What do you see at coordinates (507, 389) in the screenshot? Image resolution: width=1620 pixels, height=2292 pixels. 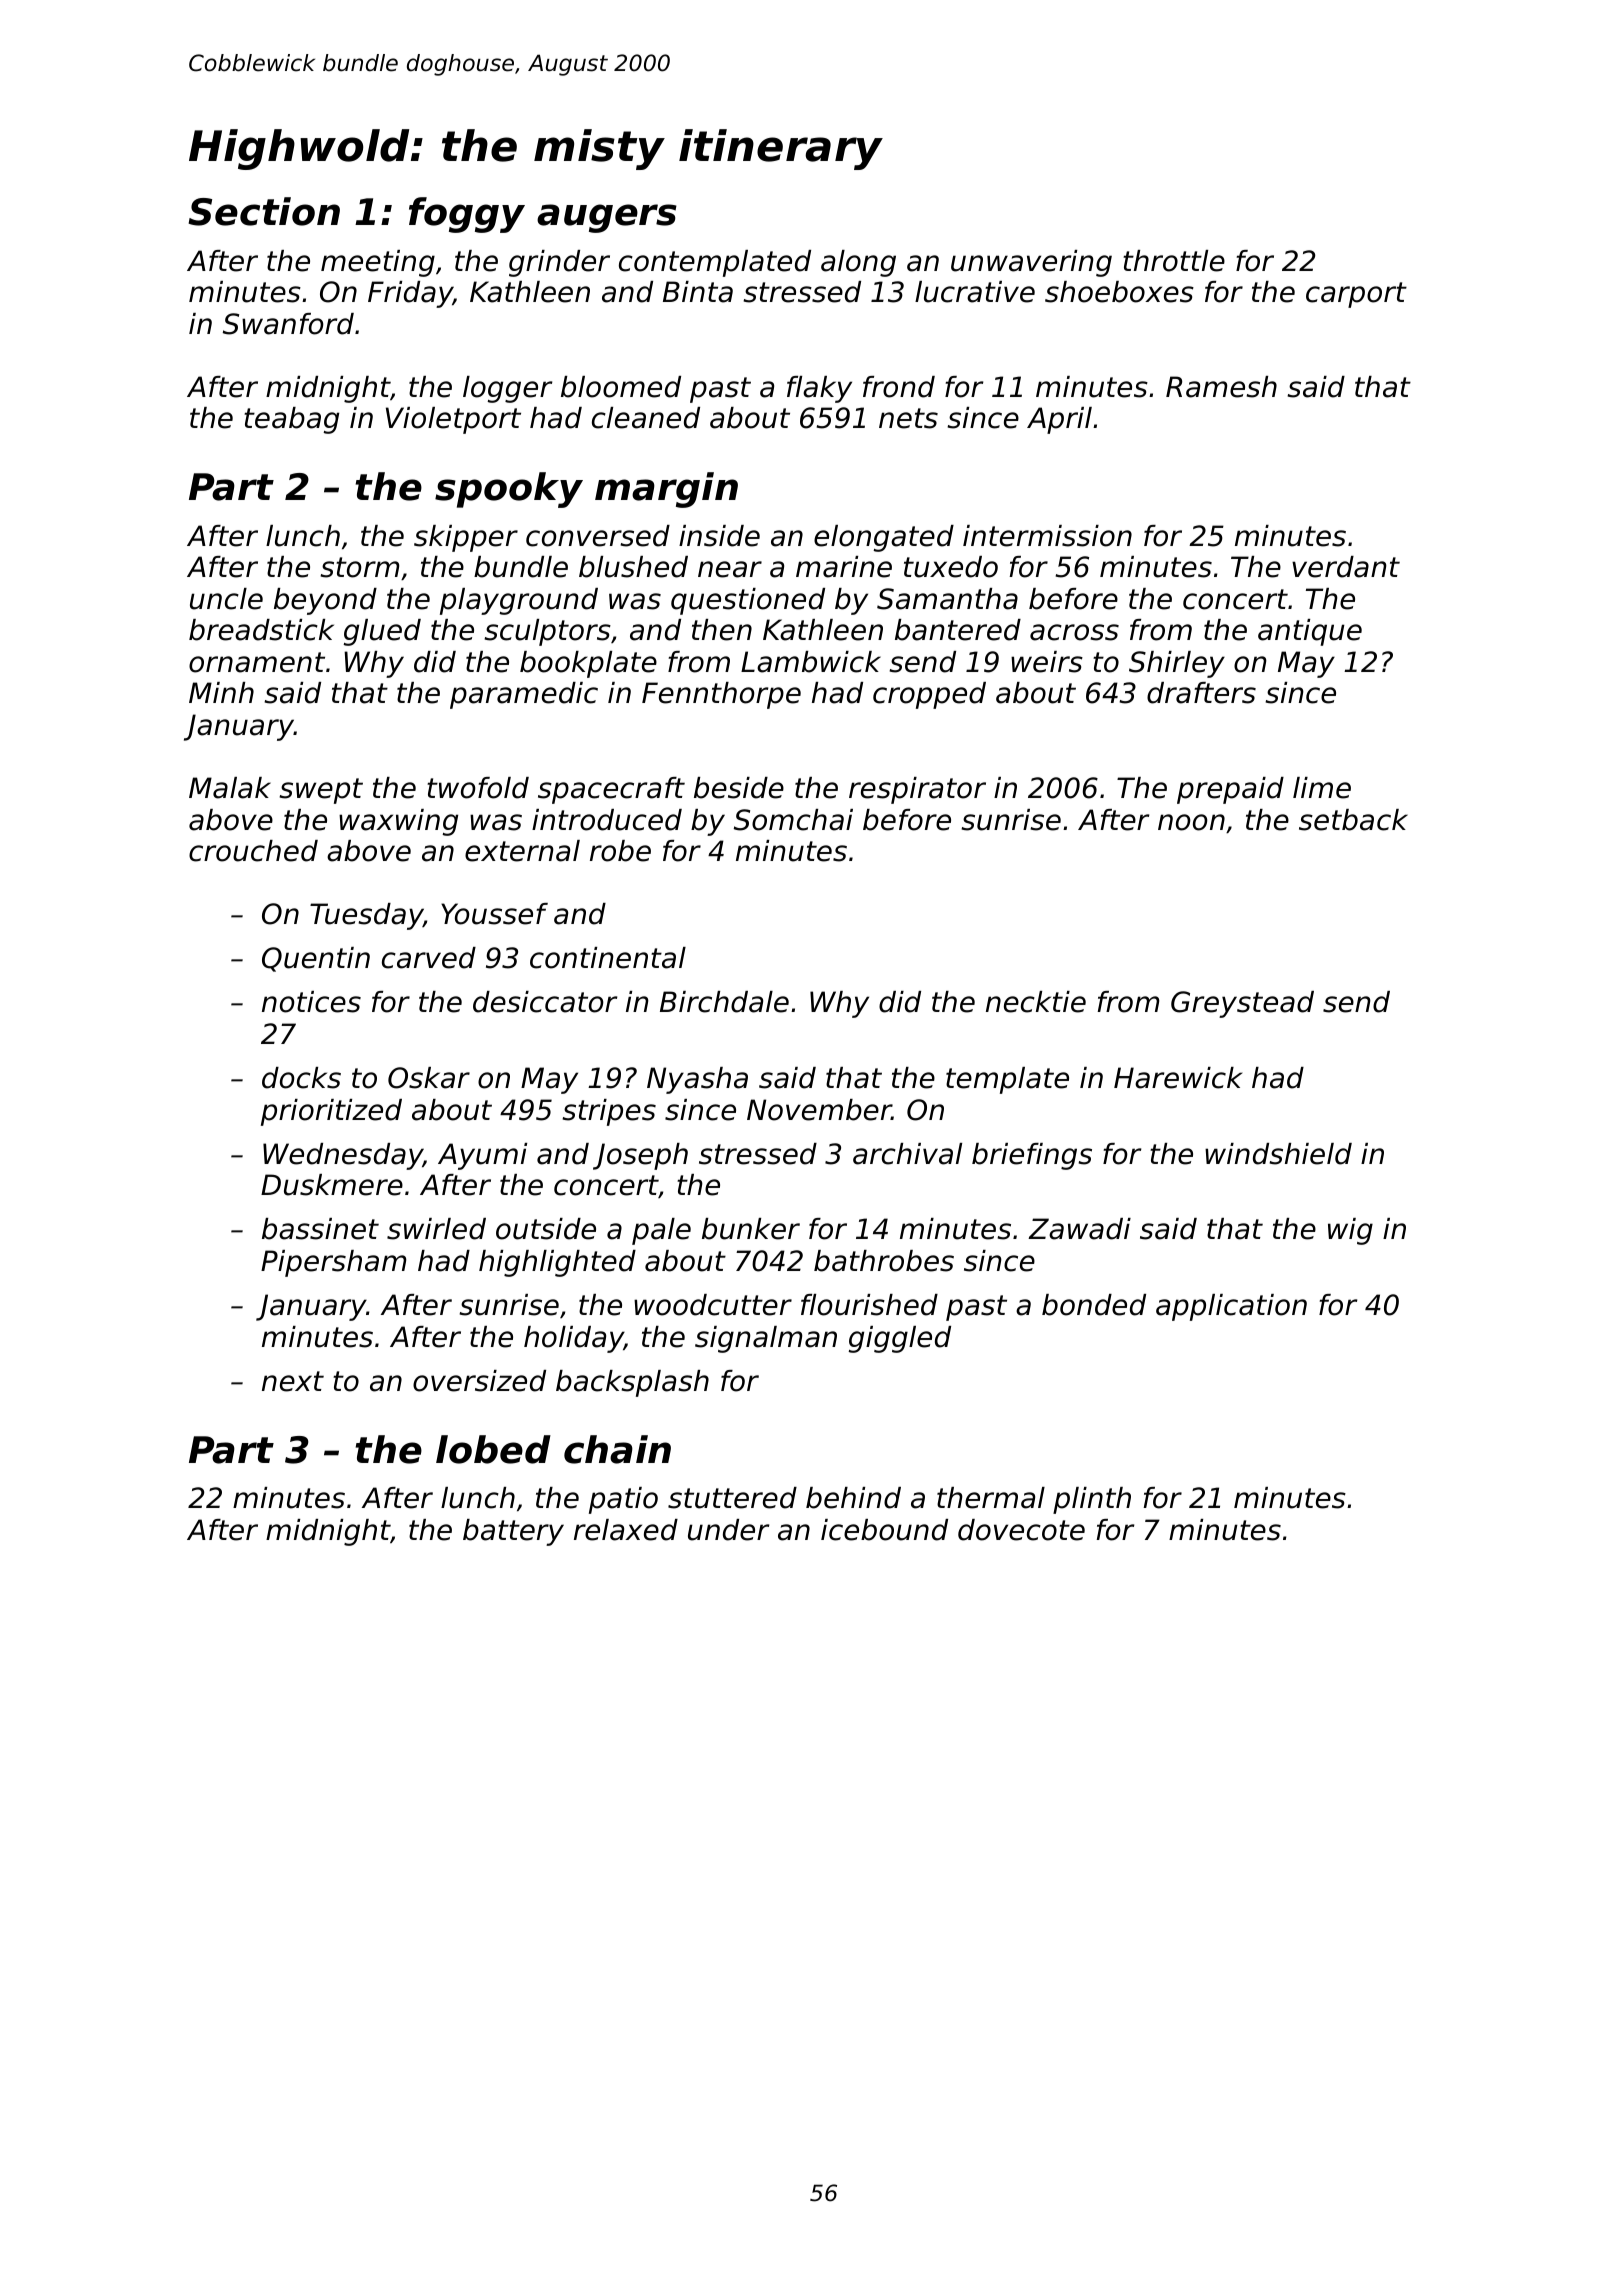 I see `logger` at bounding box center [507, 389].
